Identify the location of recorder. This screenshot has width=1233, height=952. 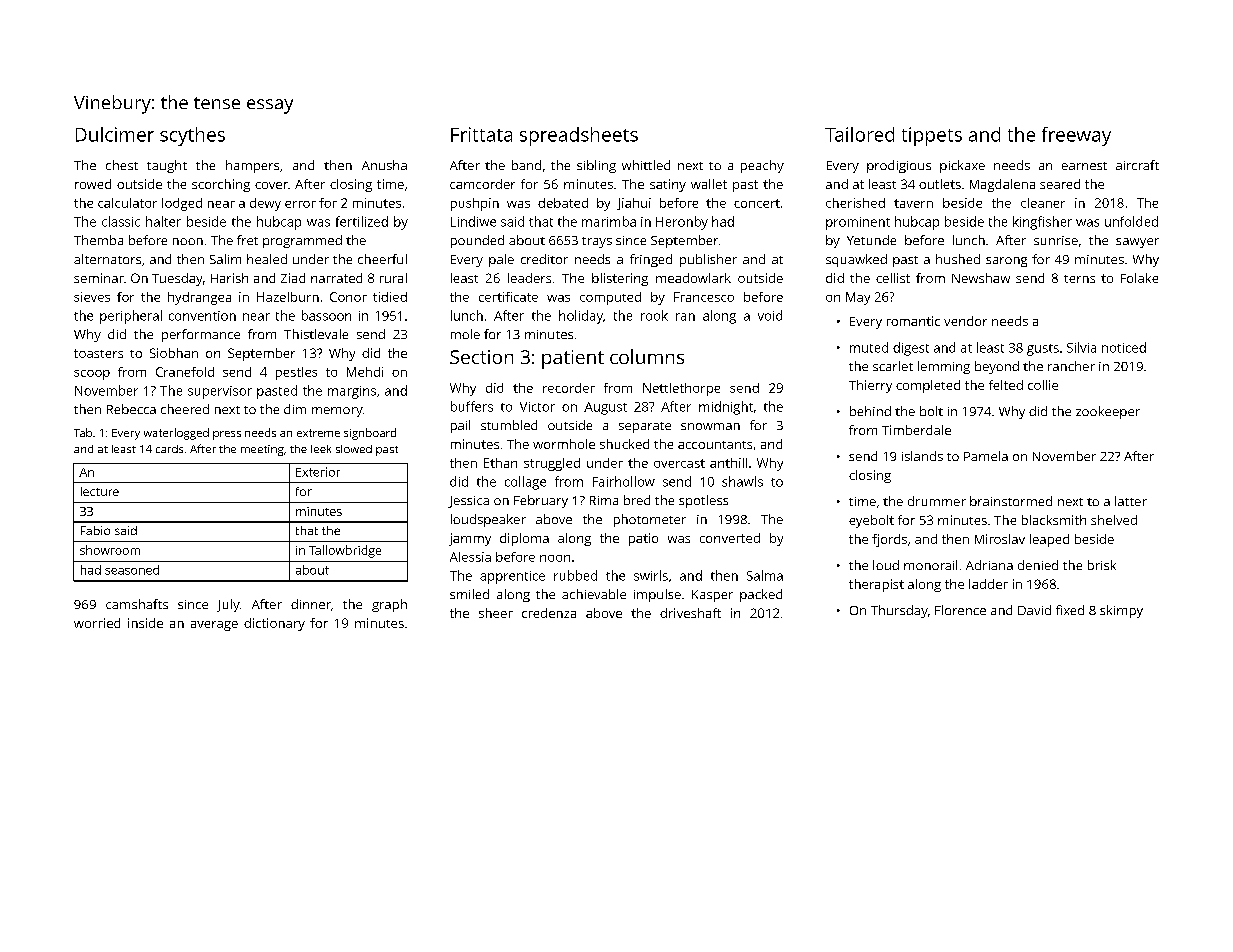
(569, 388).
